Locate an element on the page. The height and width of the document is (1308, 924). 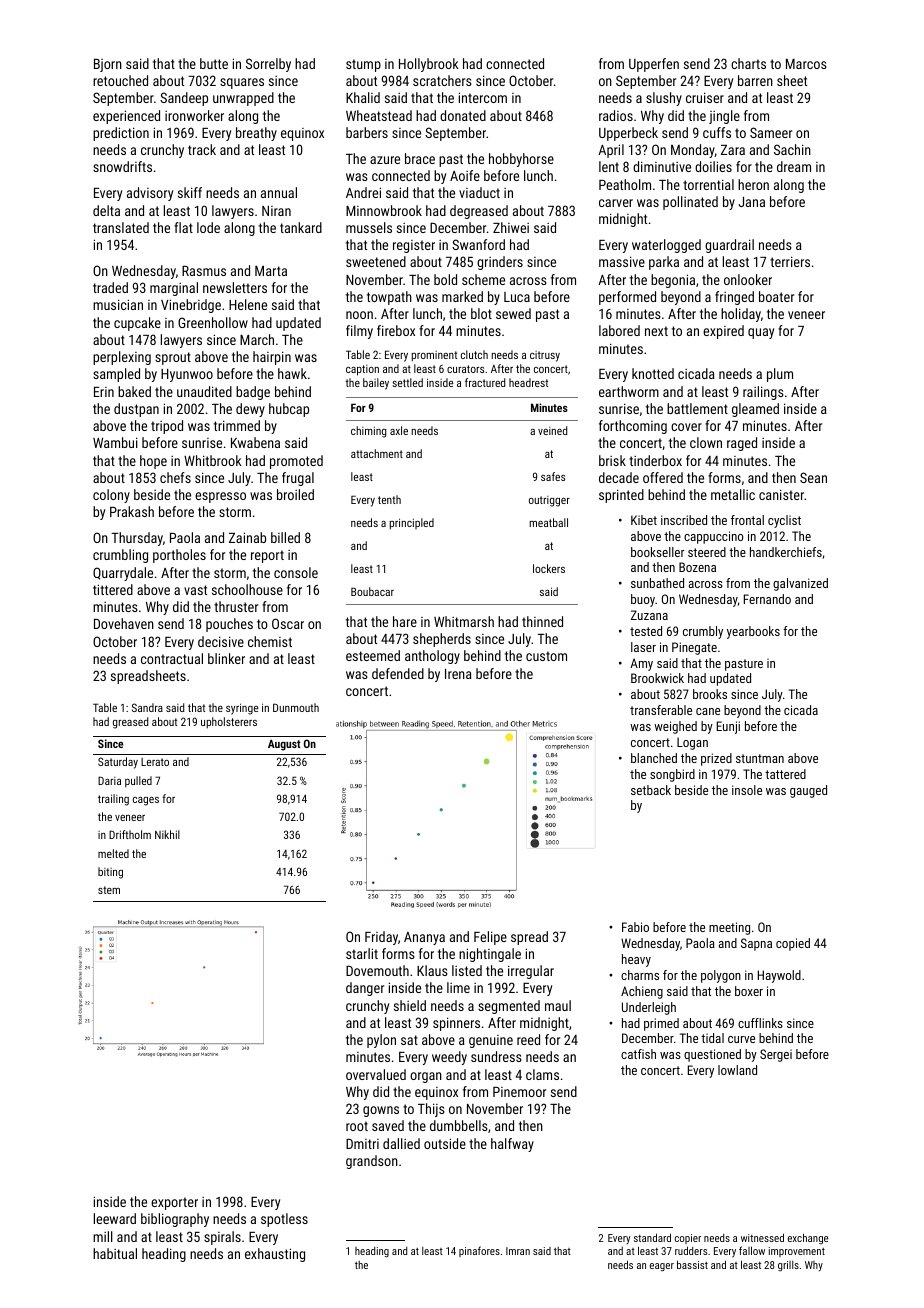
Haywold is located at coordinates (779, 976).
